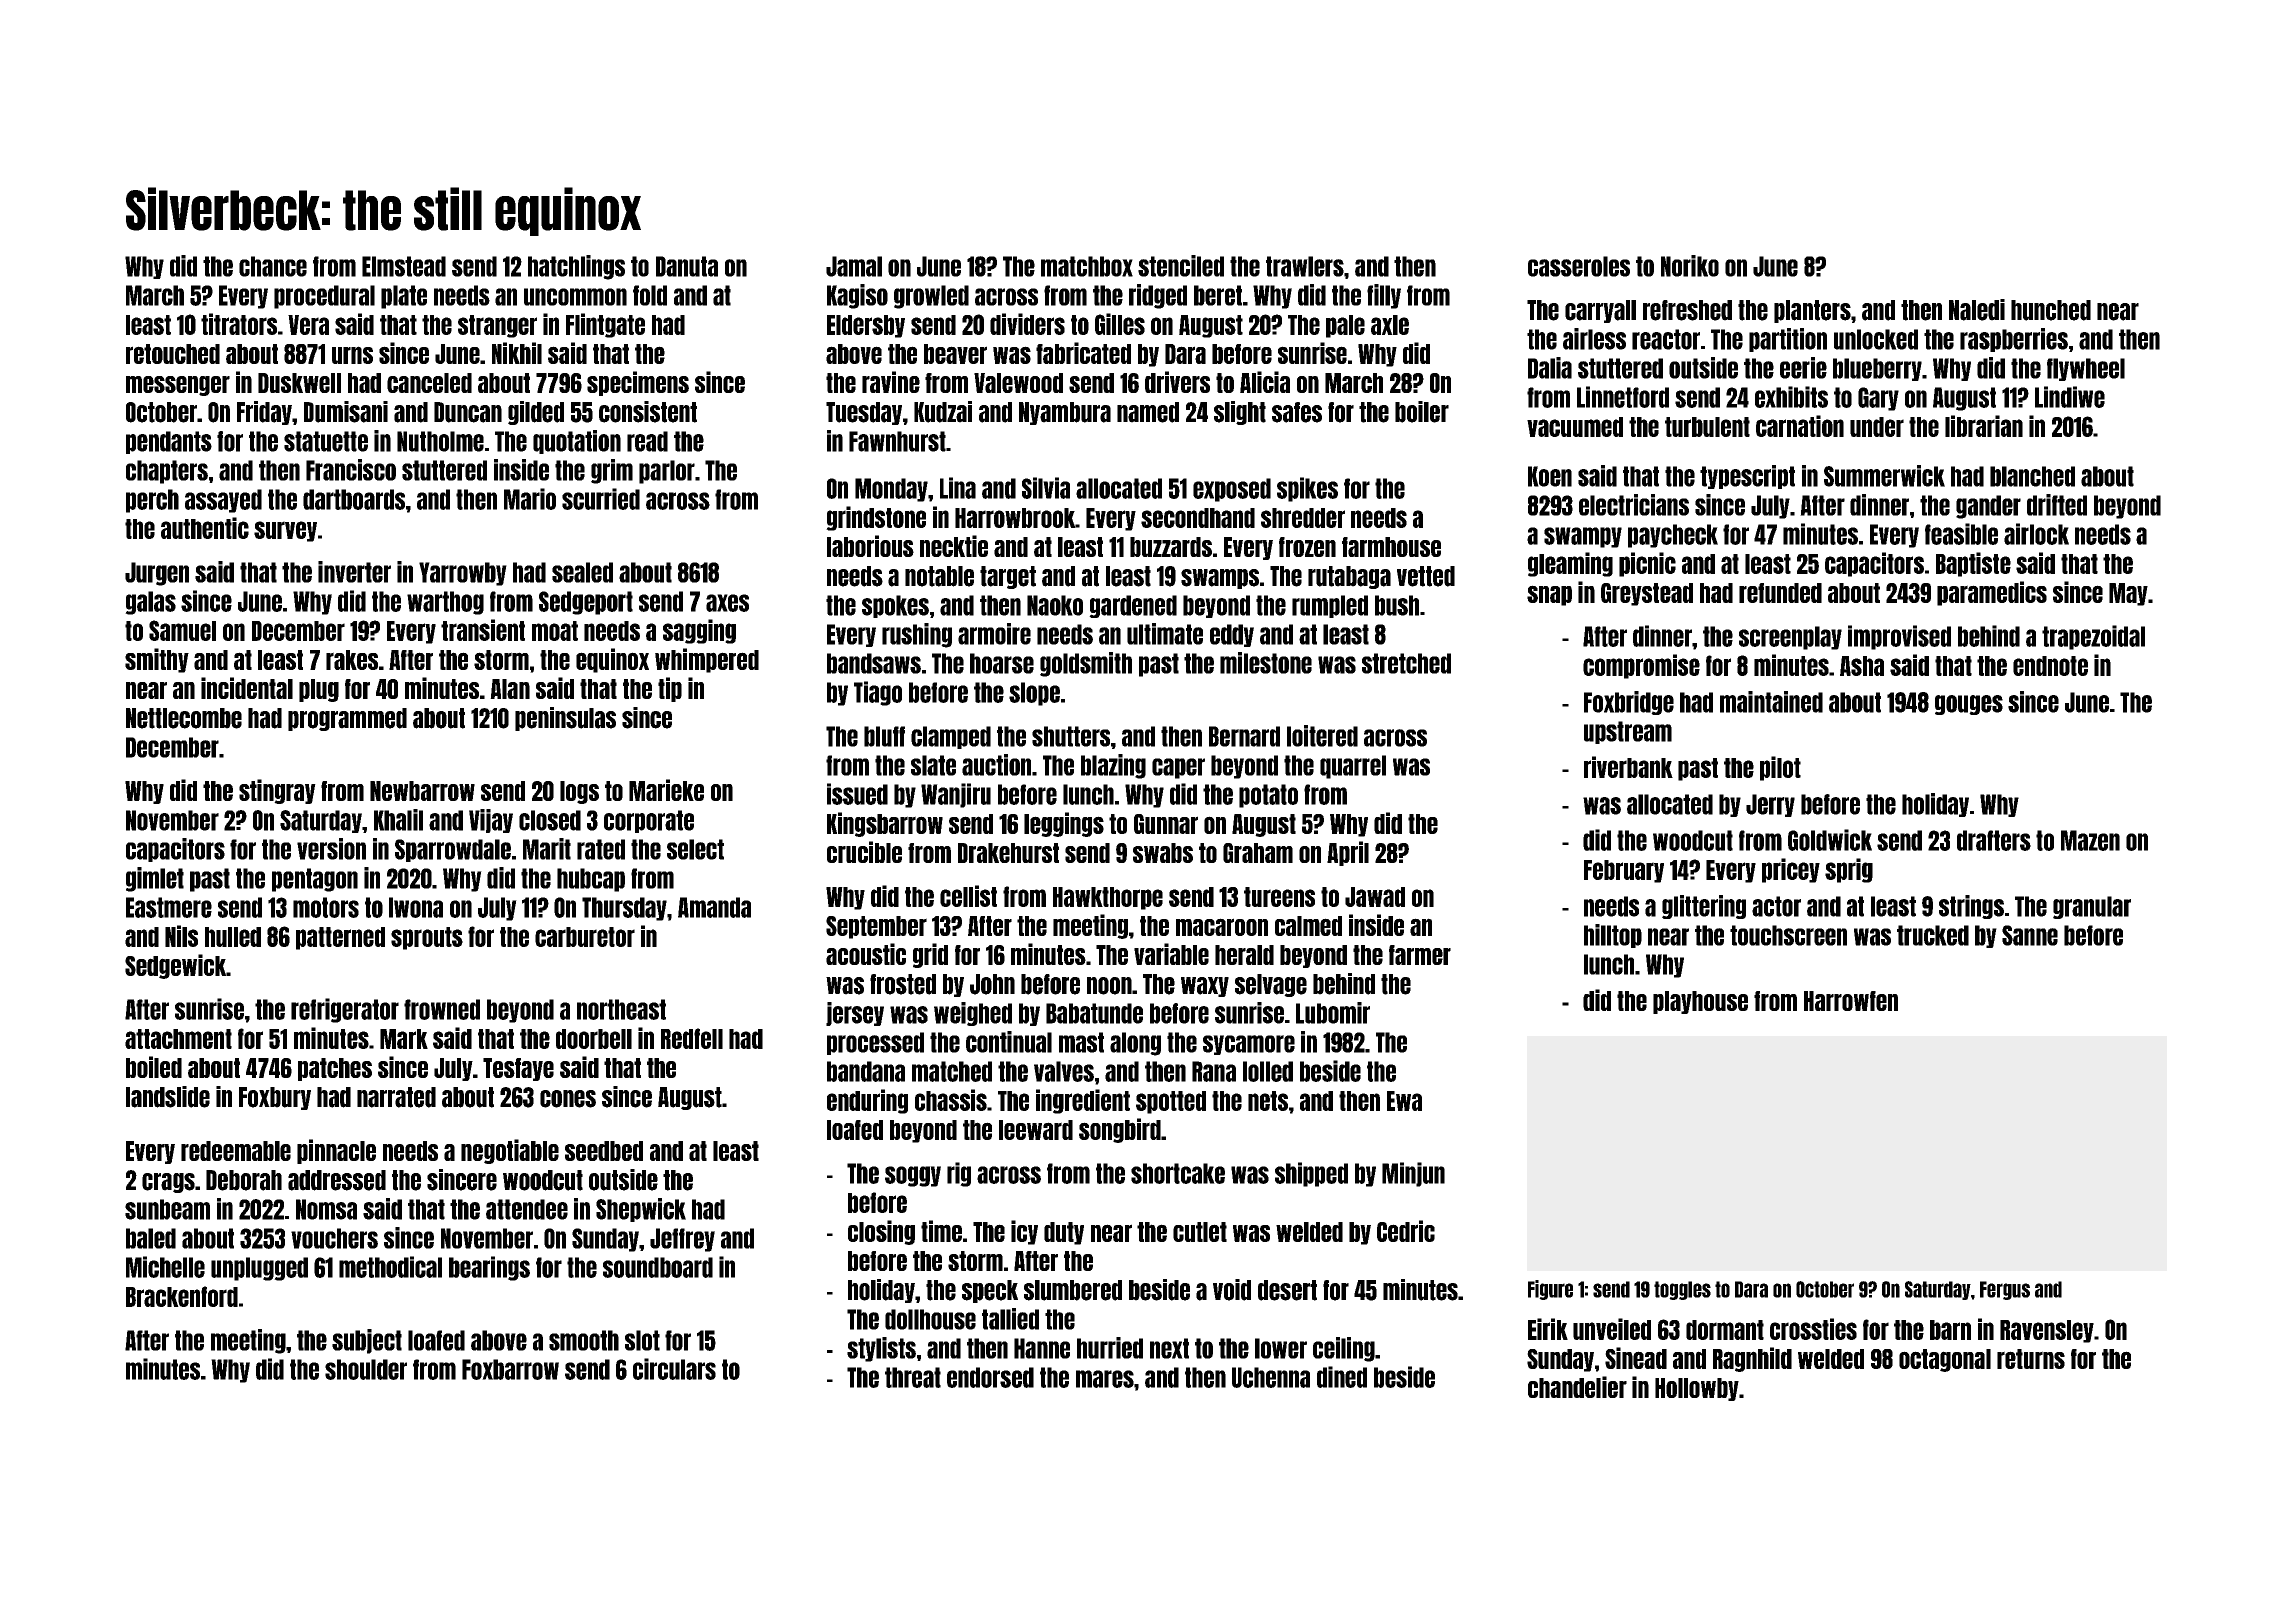 Image resolution: width=2292 pixels, height=1620 pixels. Describe the element at coordinates (165, 1267) in the page. I see `Michelle` at that location.
